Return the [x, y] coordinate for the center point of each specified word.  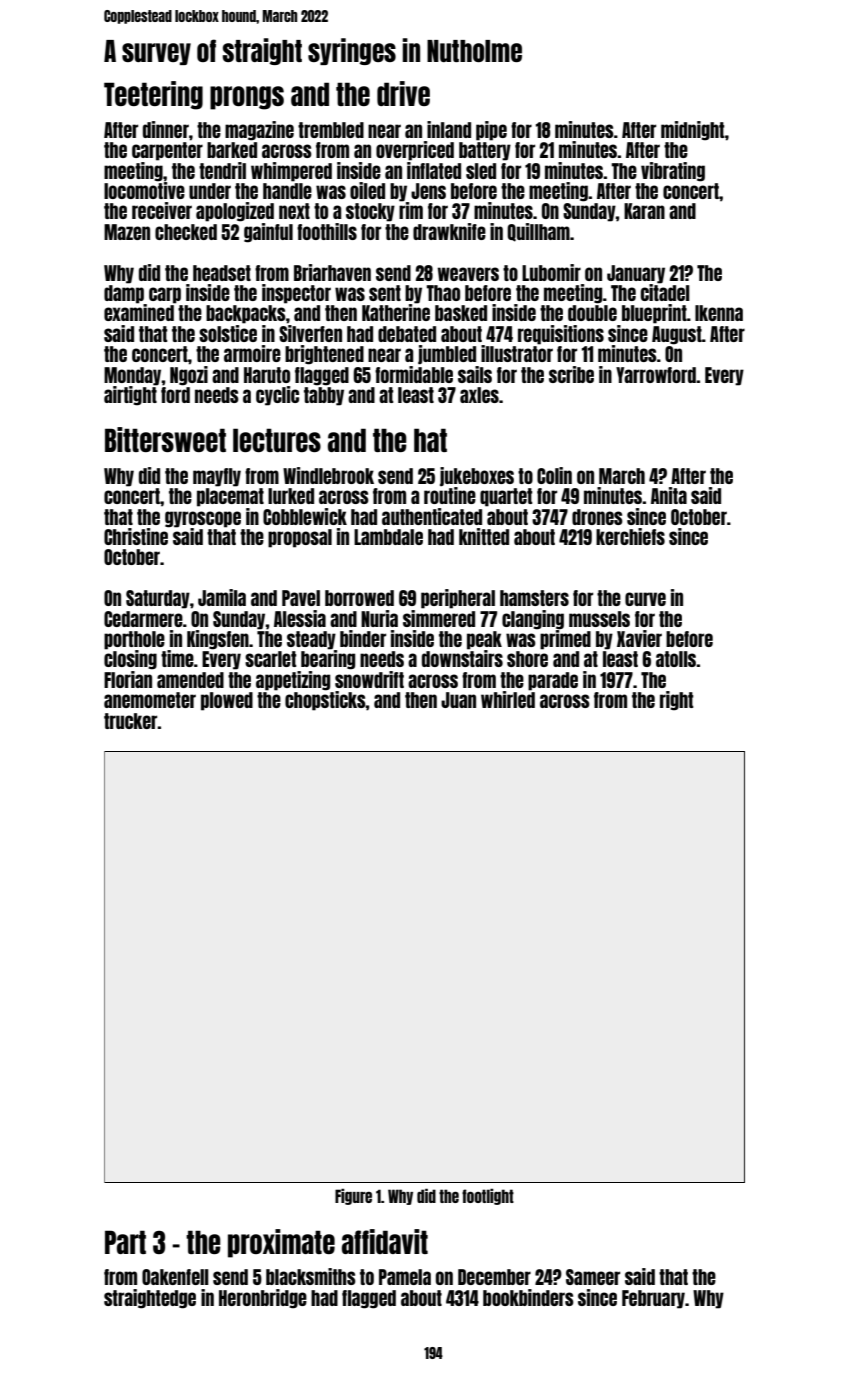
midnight [693, 131]
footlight [488, 1196]
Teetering [153, 95]
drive [403, 93]
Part [125, 1242]
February [653, 1299]
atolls [676, 659]
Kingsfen [218, 640]
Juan [458, 700]
